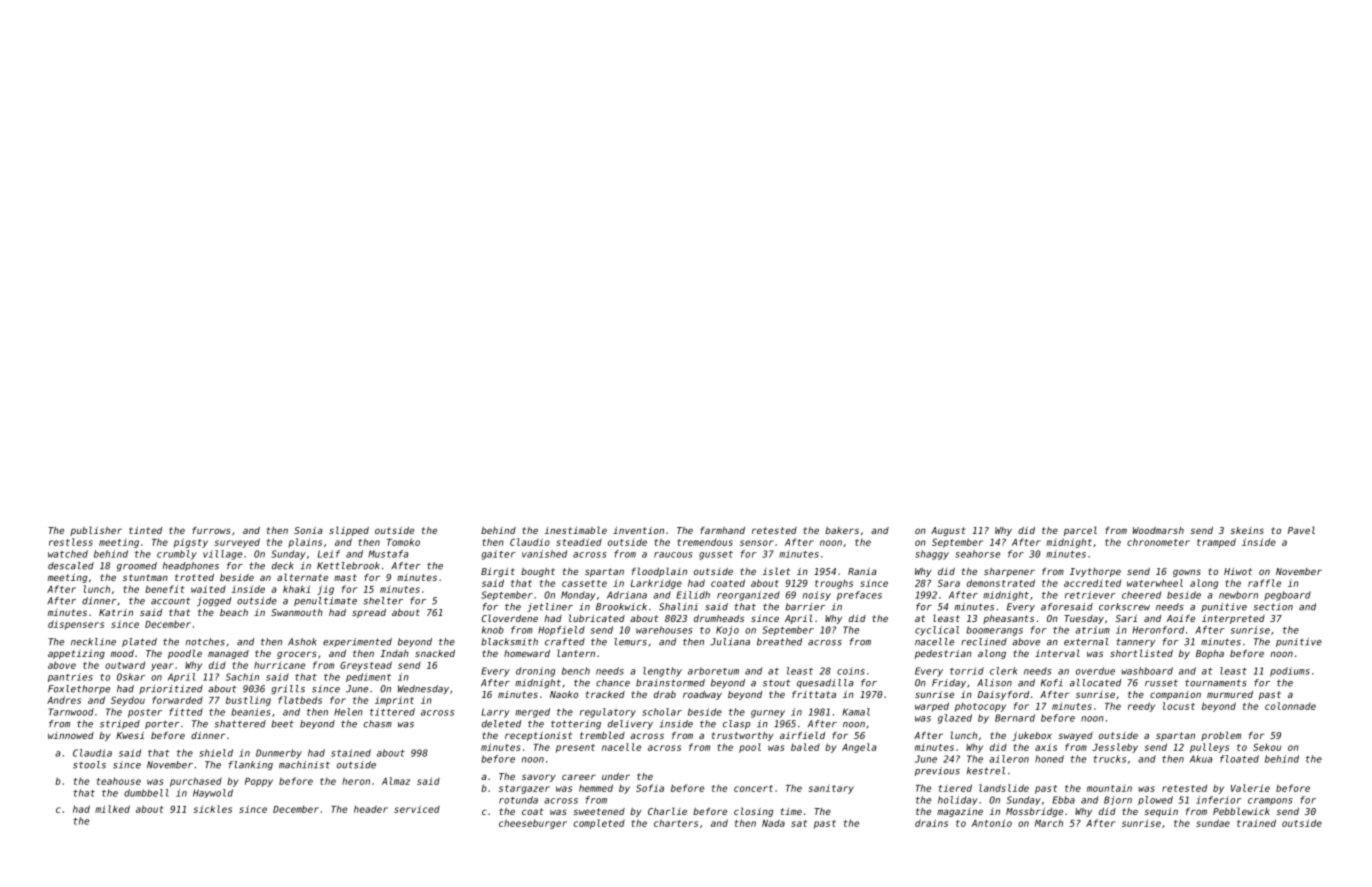 The image size is (1372, 887). Describe the element at coordinates (130, 735) in the image. I see `Kwesi` at that location.
